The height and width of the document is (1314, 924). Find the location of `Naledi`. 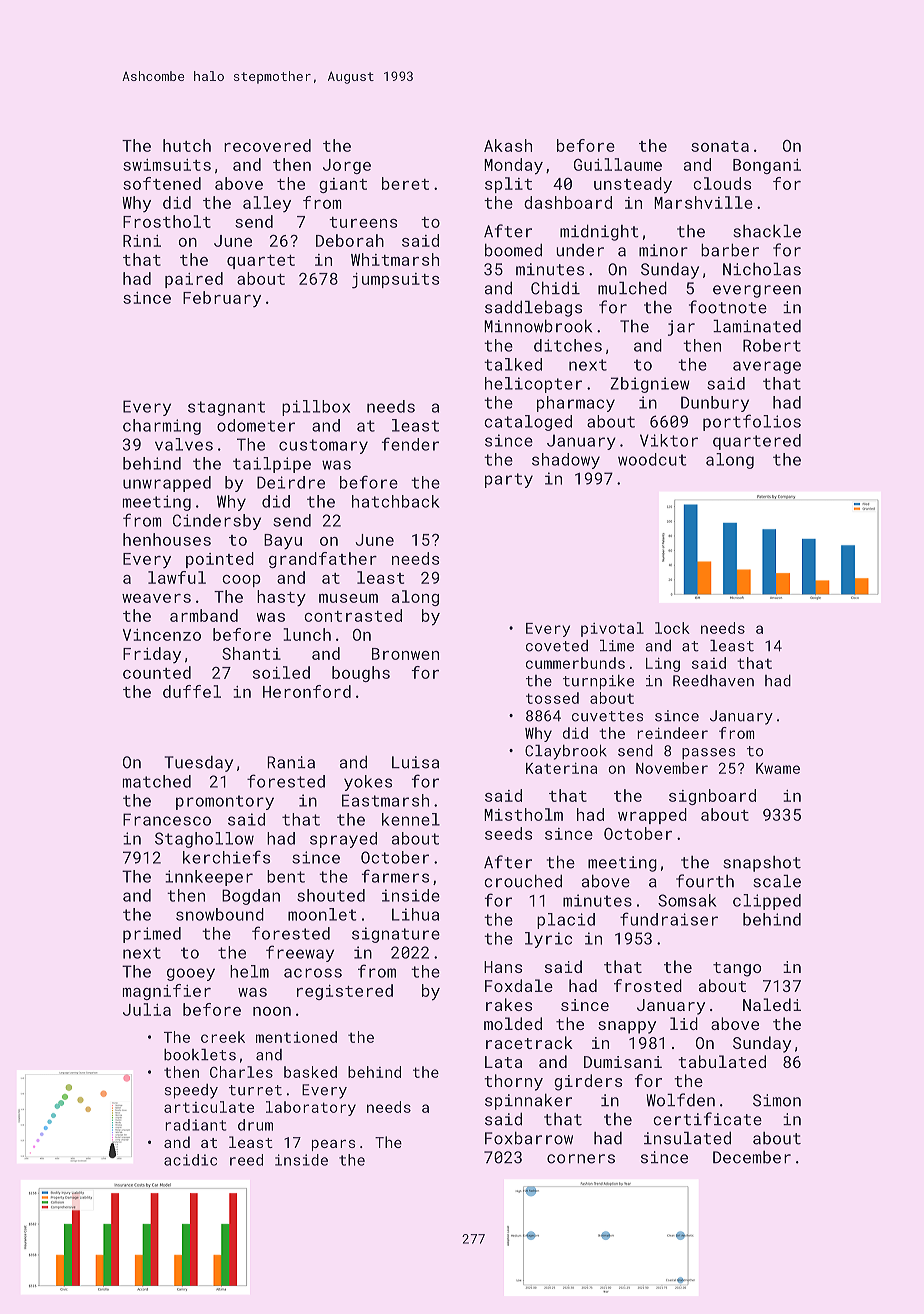

Naledi is located at coordinates (772, 1004).
